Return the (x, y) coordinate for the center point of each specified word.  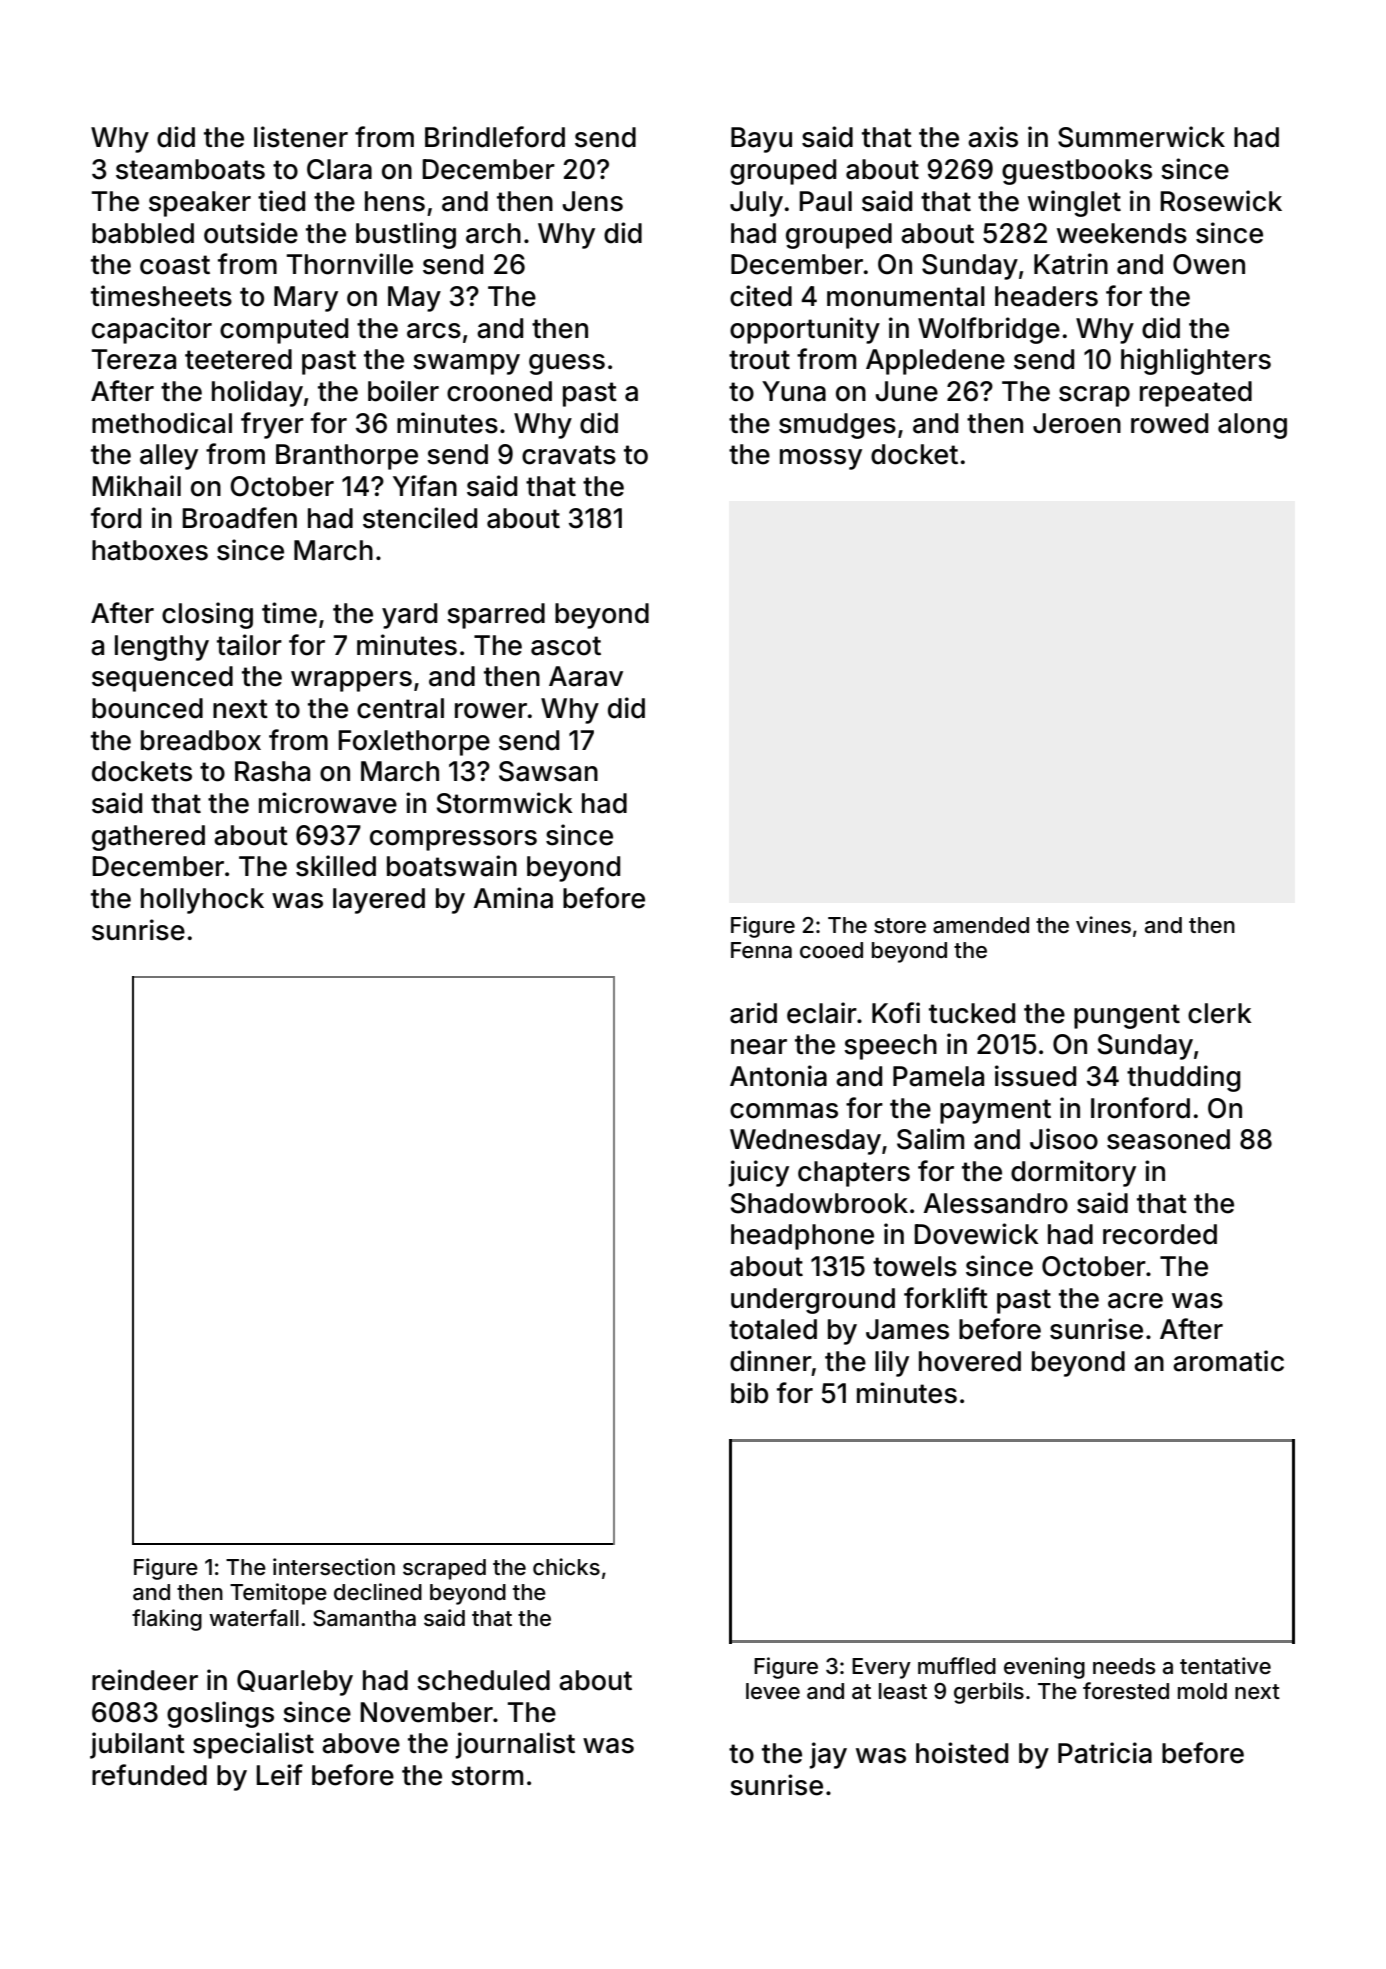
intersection (334, 1567)
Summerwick (1141, 137)
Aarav (586, 676)
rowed (1169, 423)
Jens (592, 201)
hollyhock (202, 901)
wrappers (351, 681)
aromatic (1228, 1361)
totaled (773, 1329)
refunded (149, 1775)
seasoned (1168, 1139)
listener (301, 137)
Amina (513, 898)
